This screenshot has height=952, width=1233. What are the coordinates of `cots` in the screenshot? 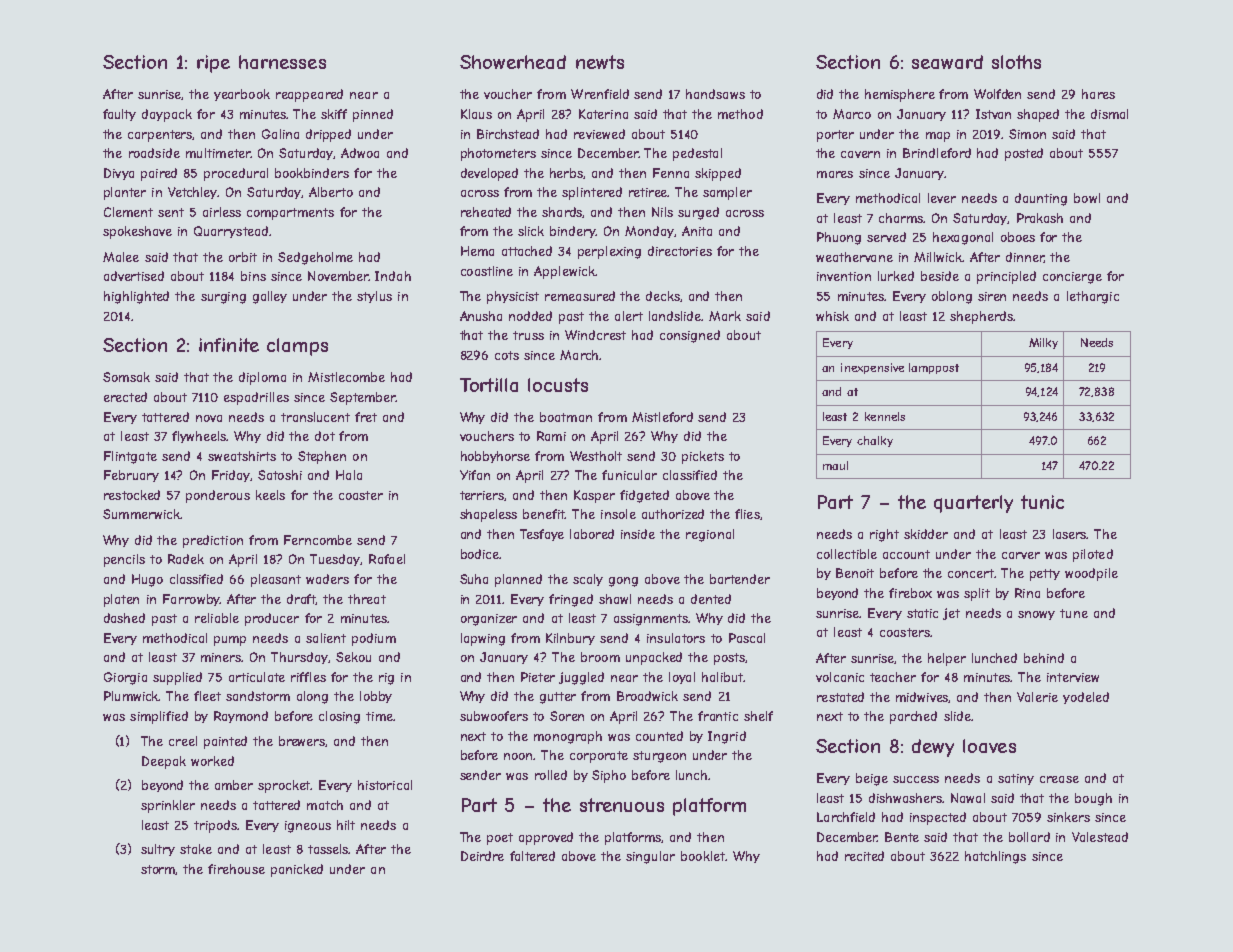 It's located at (507, 355).
